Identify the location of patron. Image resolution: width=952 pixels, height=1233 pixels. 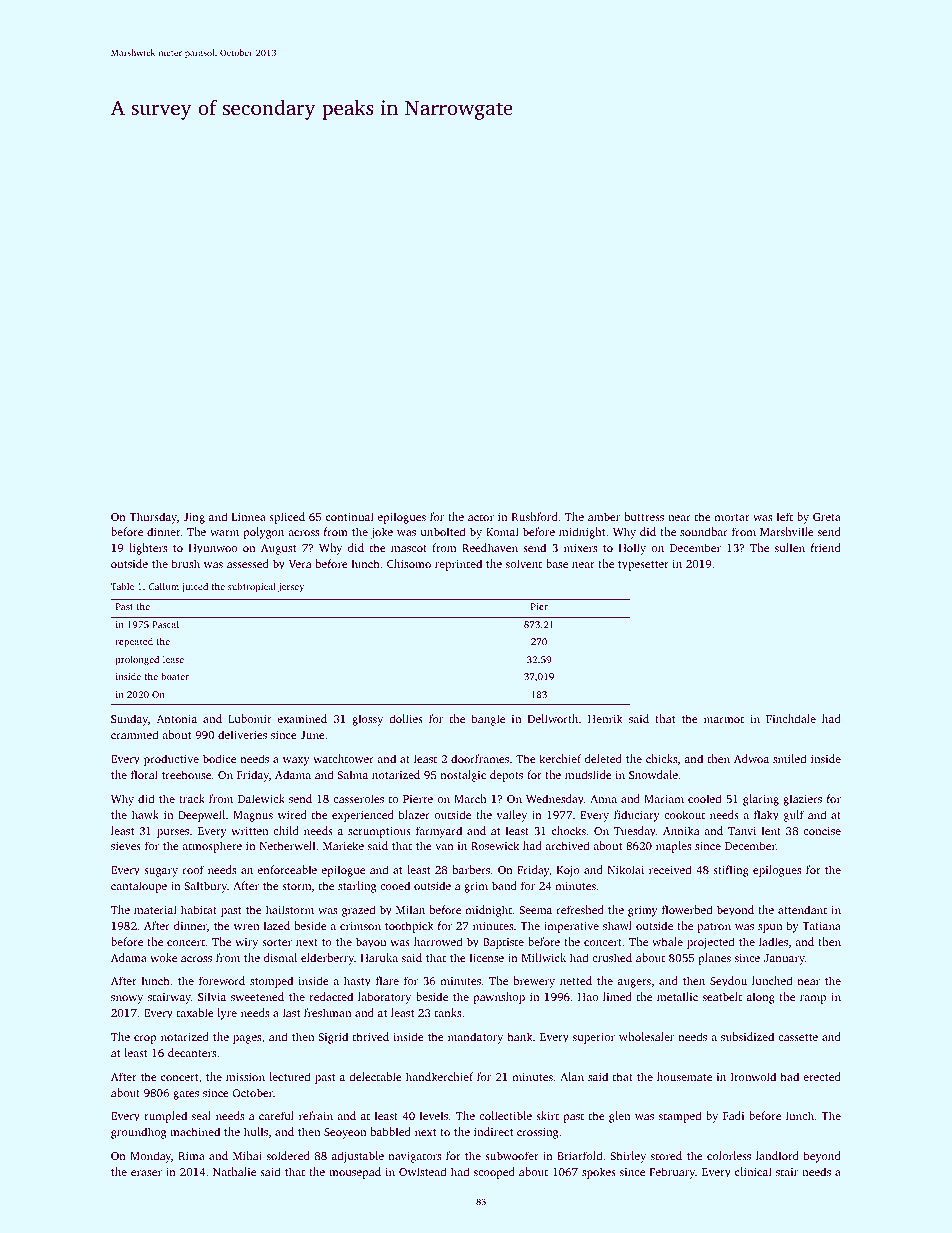
(714, 928).
